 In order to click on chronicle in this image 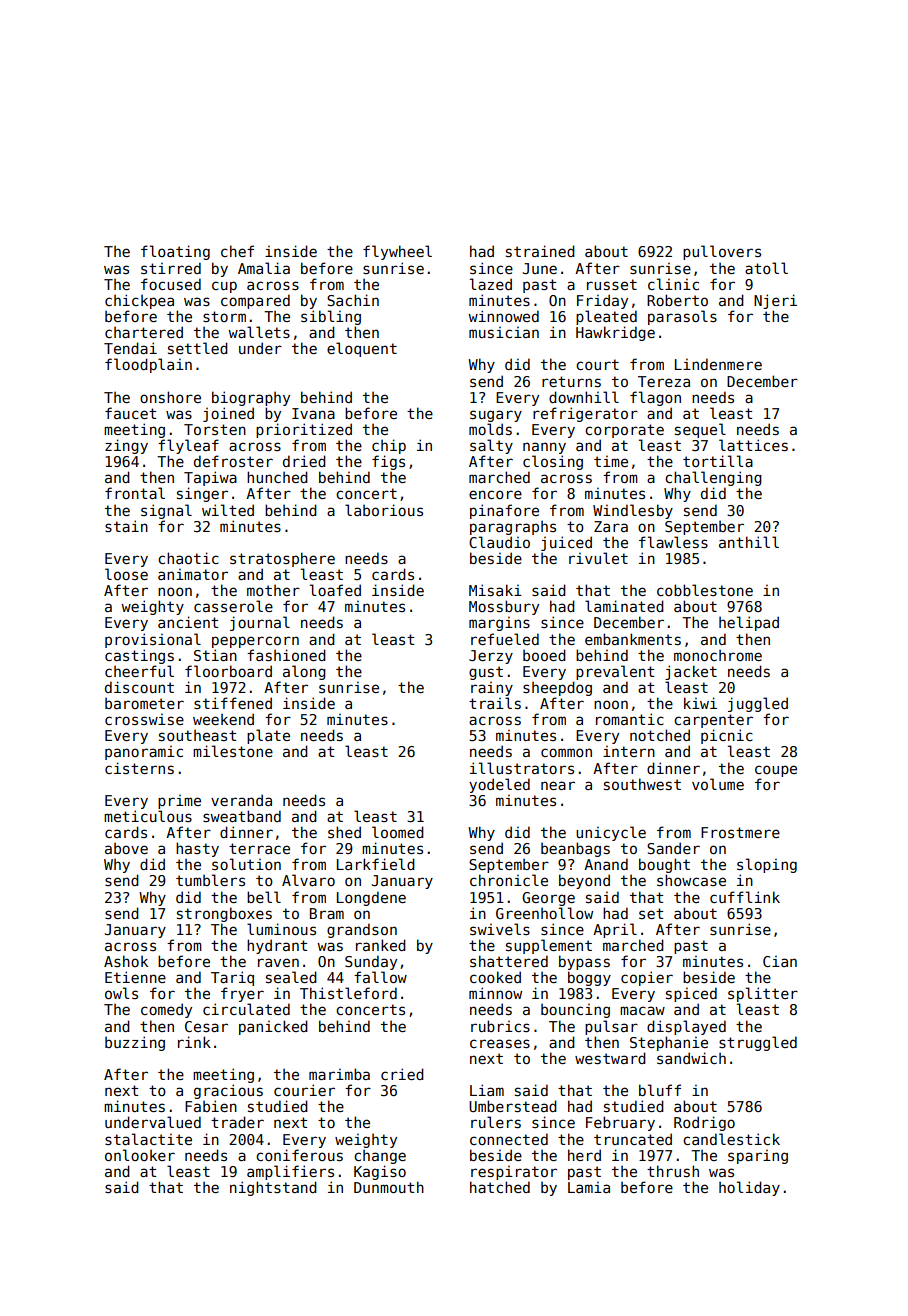, I will do `click(509, 880)`.
